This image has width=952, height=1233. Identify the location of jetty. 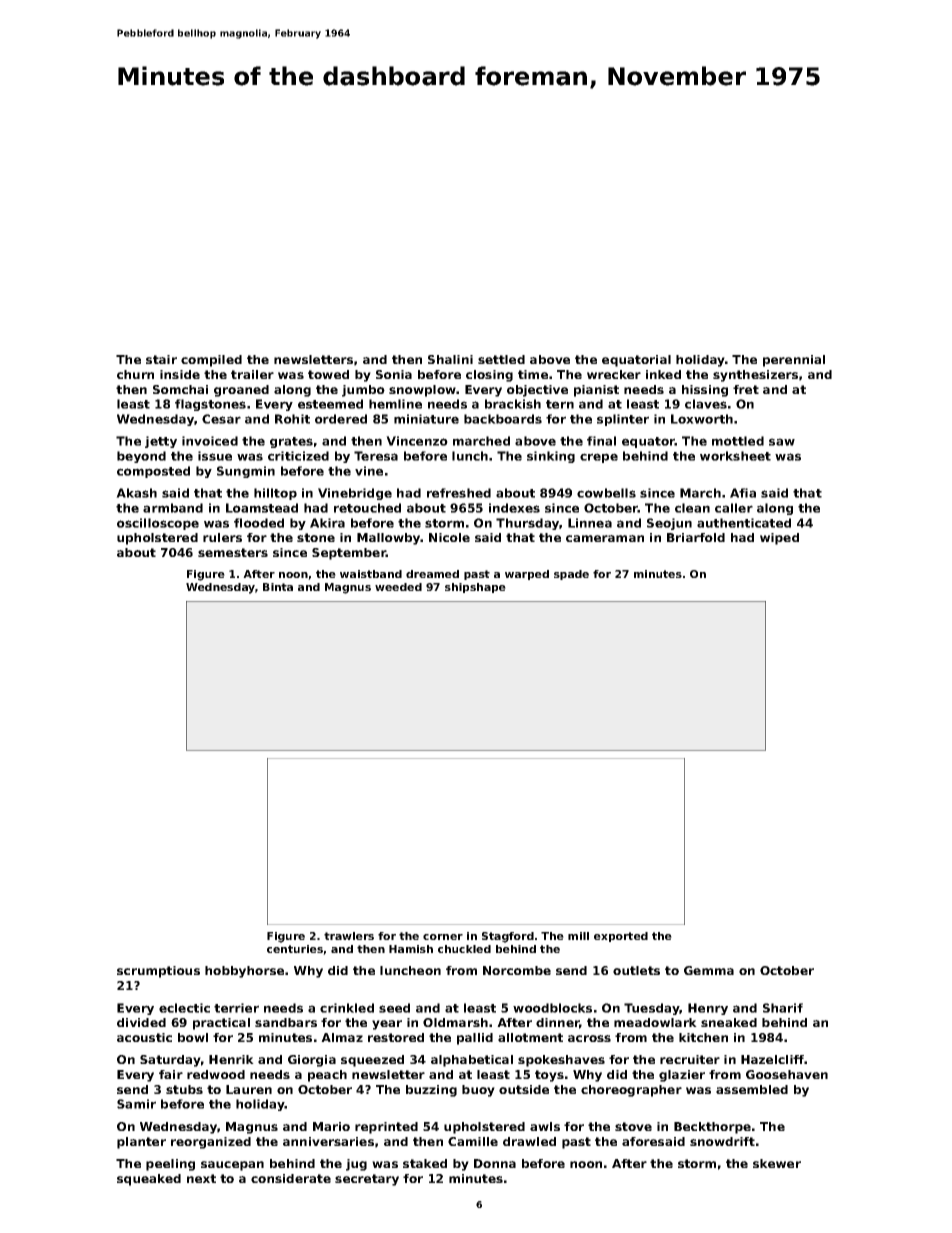
(161, 442).
